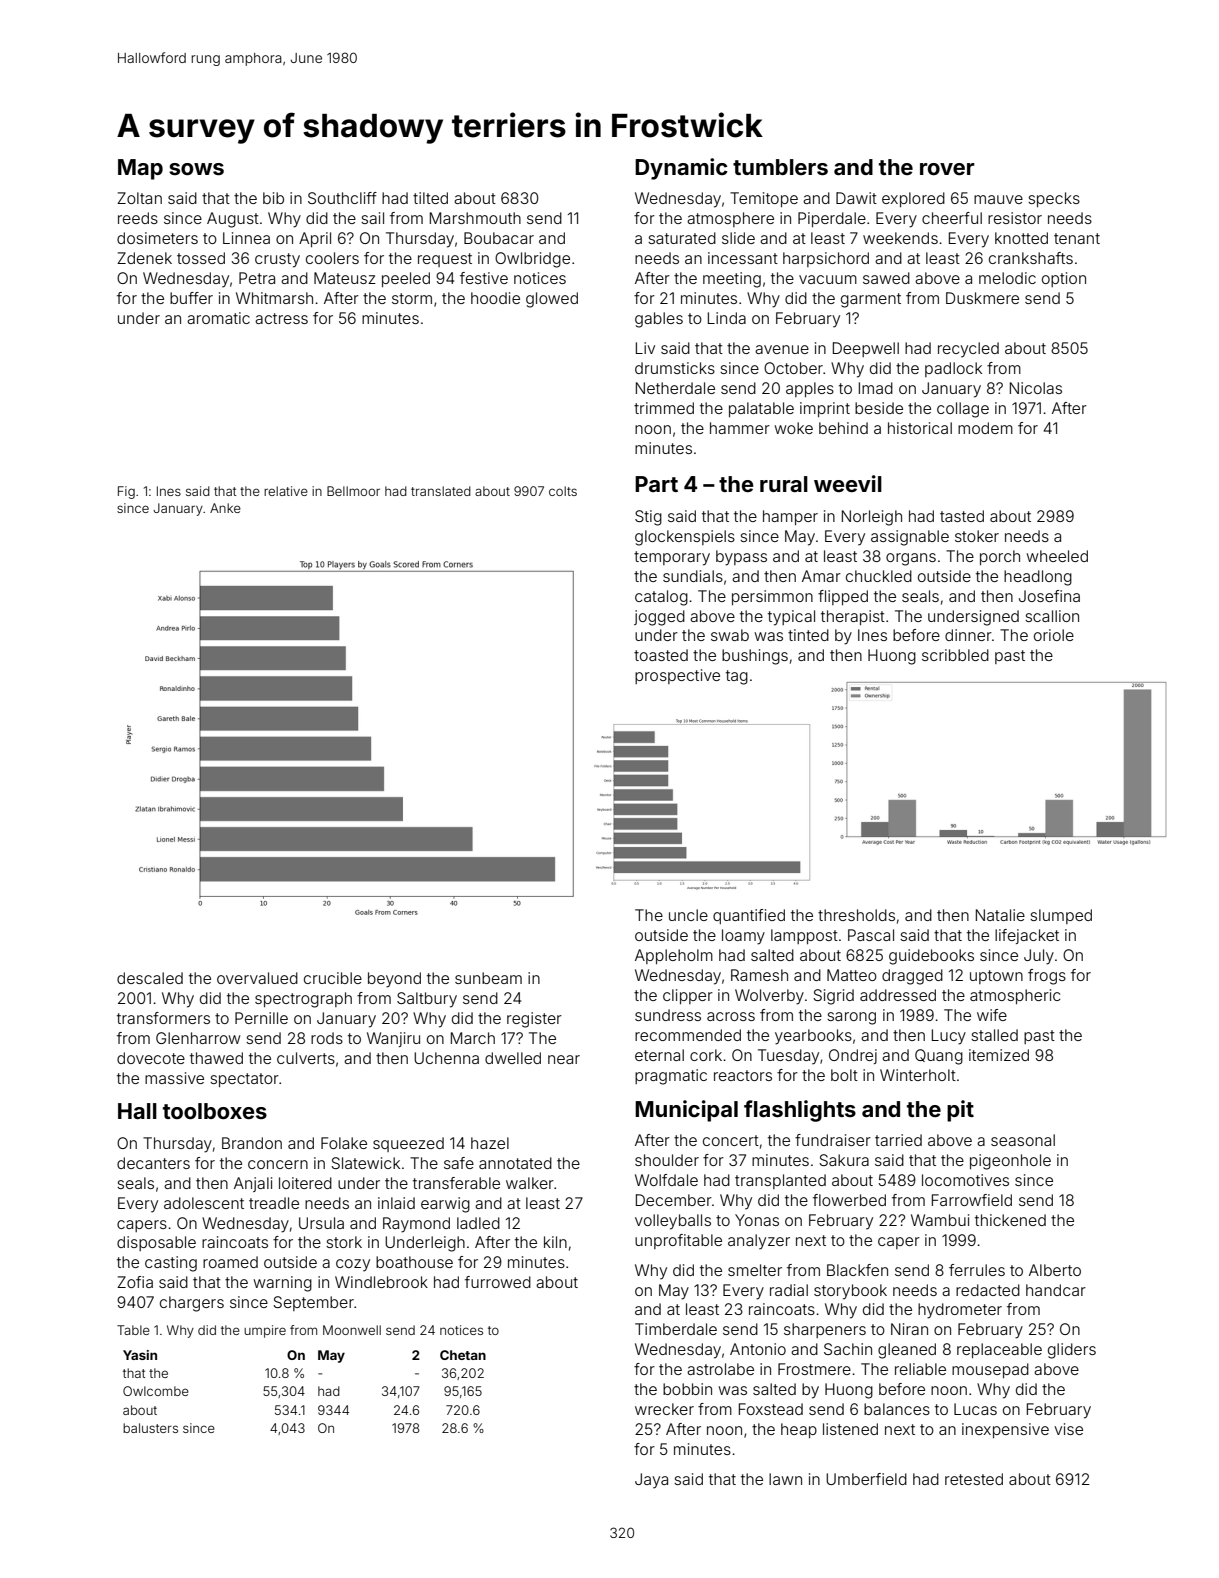 Image resolution: width=1219 pixels, height=1578 pixels. Describe the element at coordinates (688, 915) in the page. I see `uncle` at that location.
